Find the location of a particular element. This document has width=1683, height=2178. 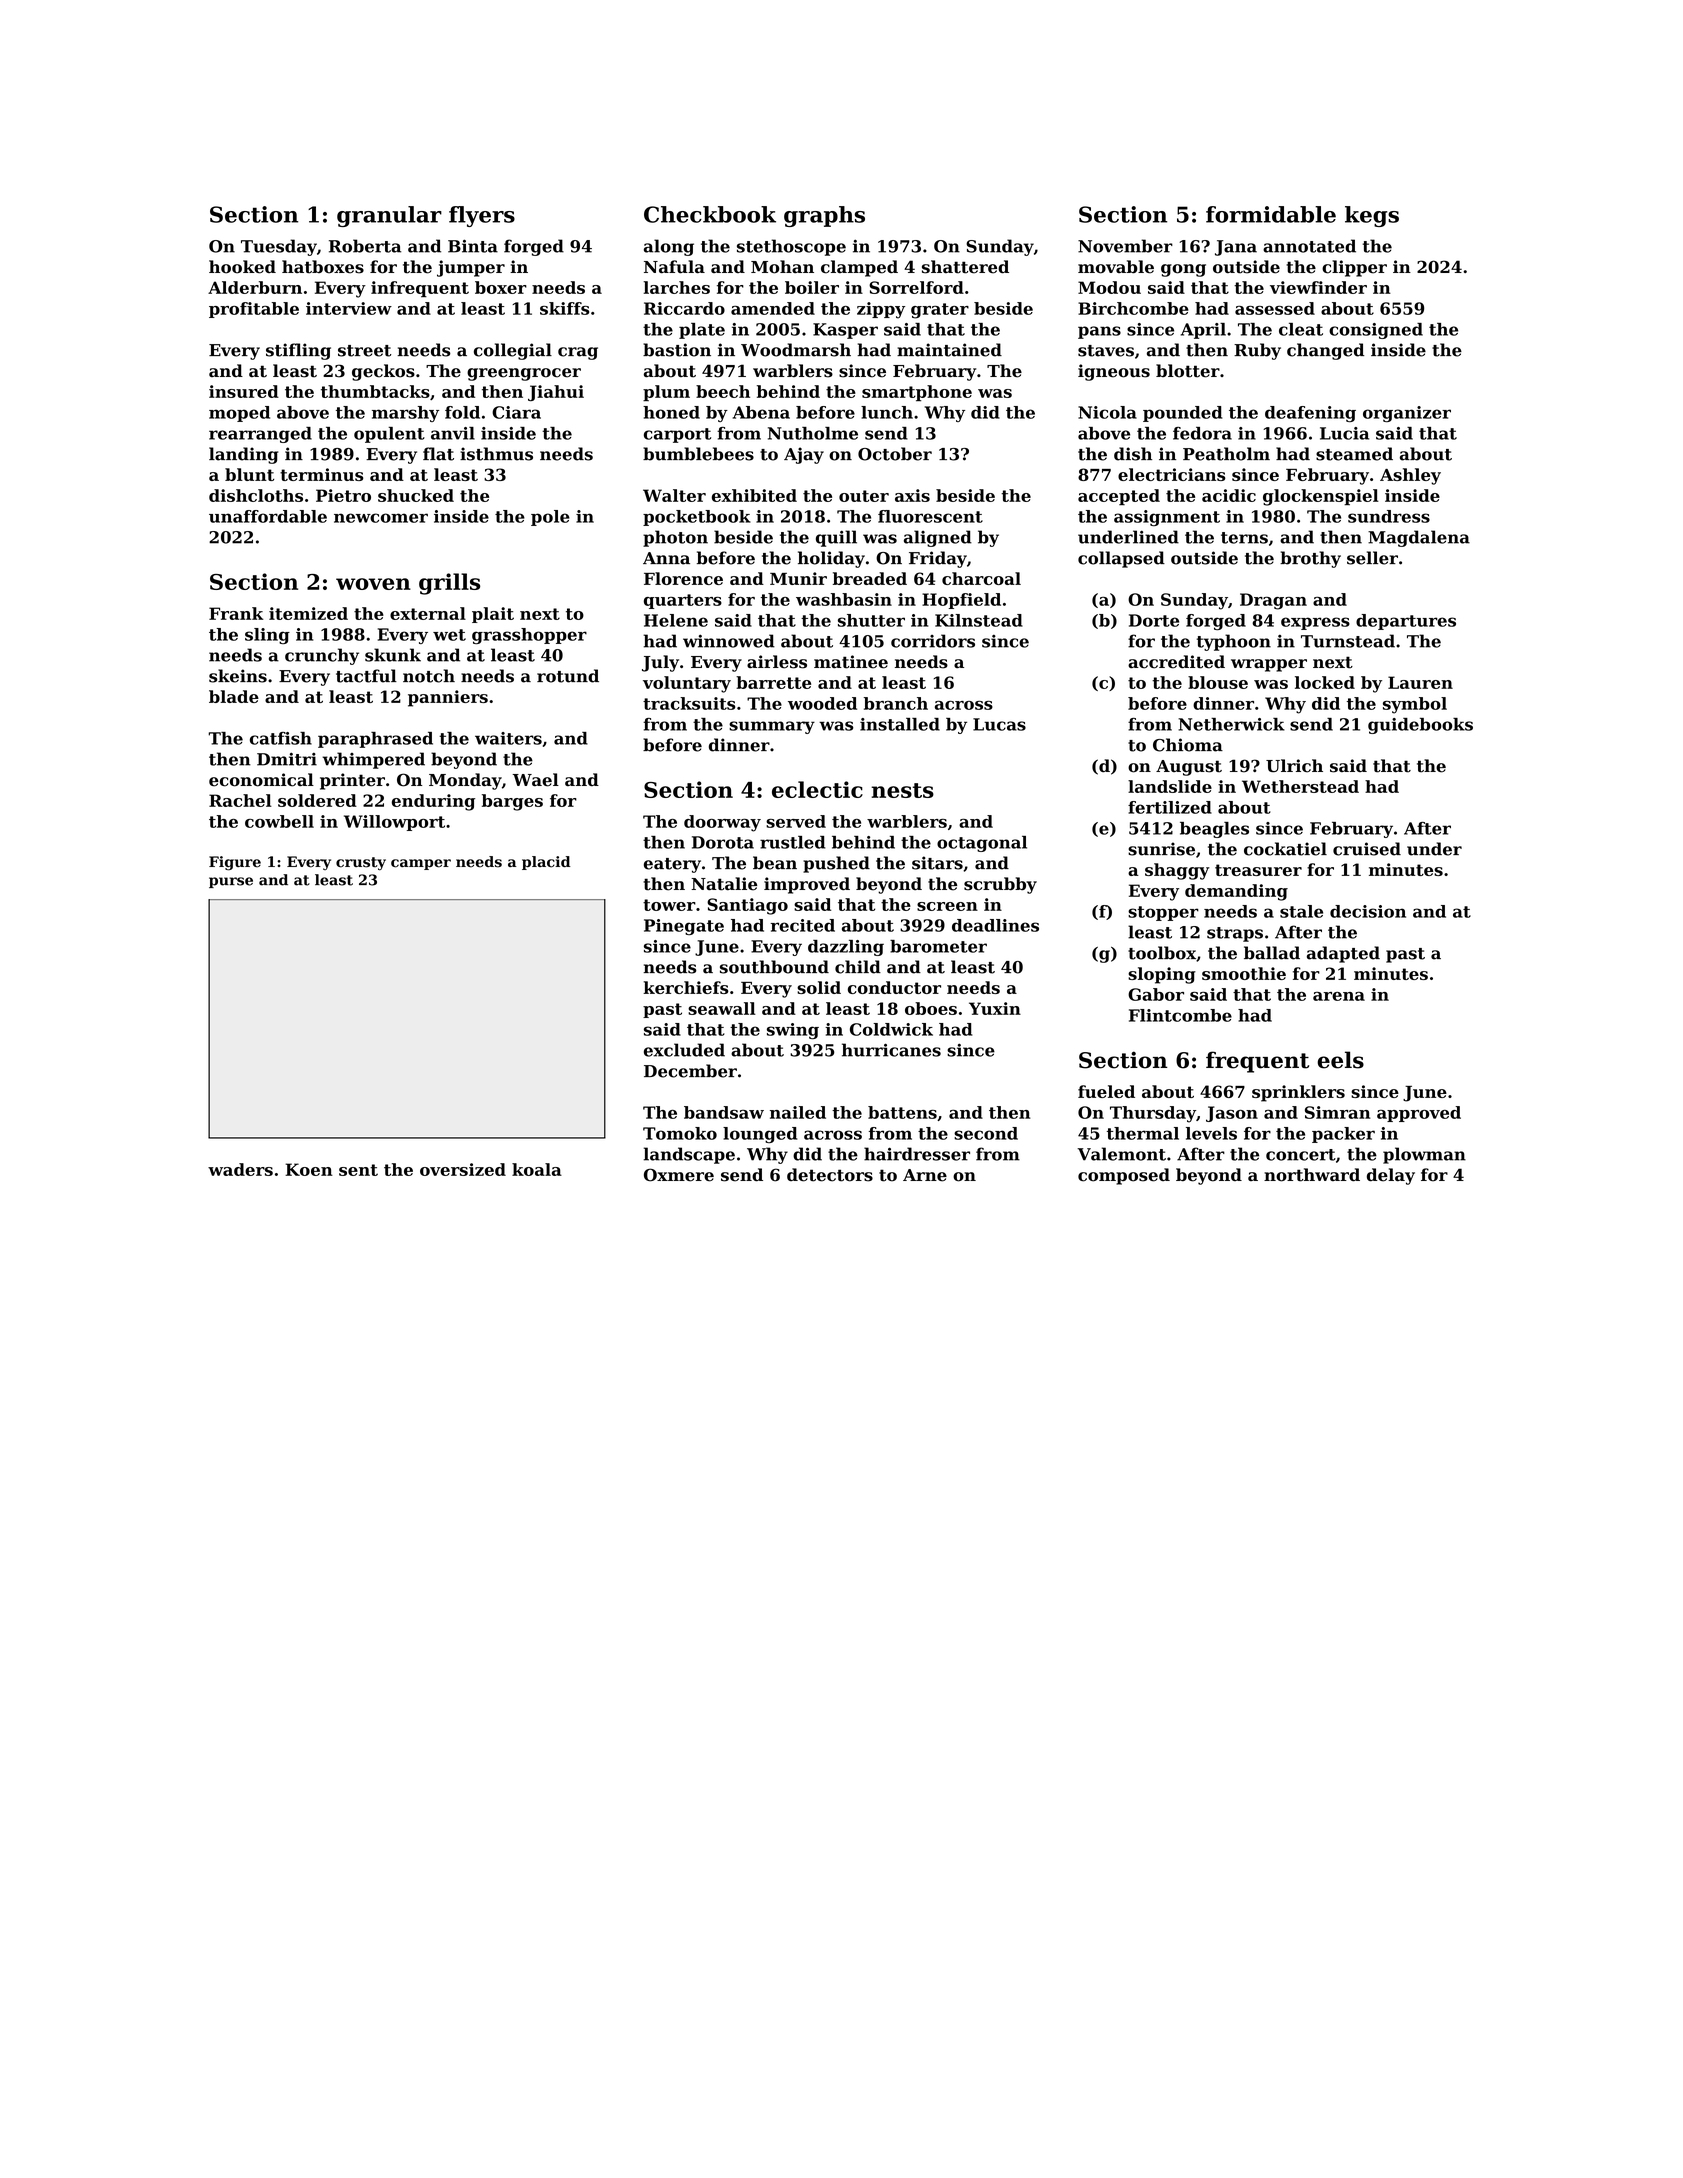

blade is located at coordinates (234, 696).
